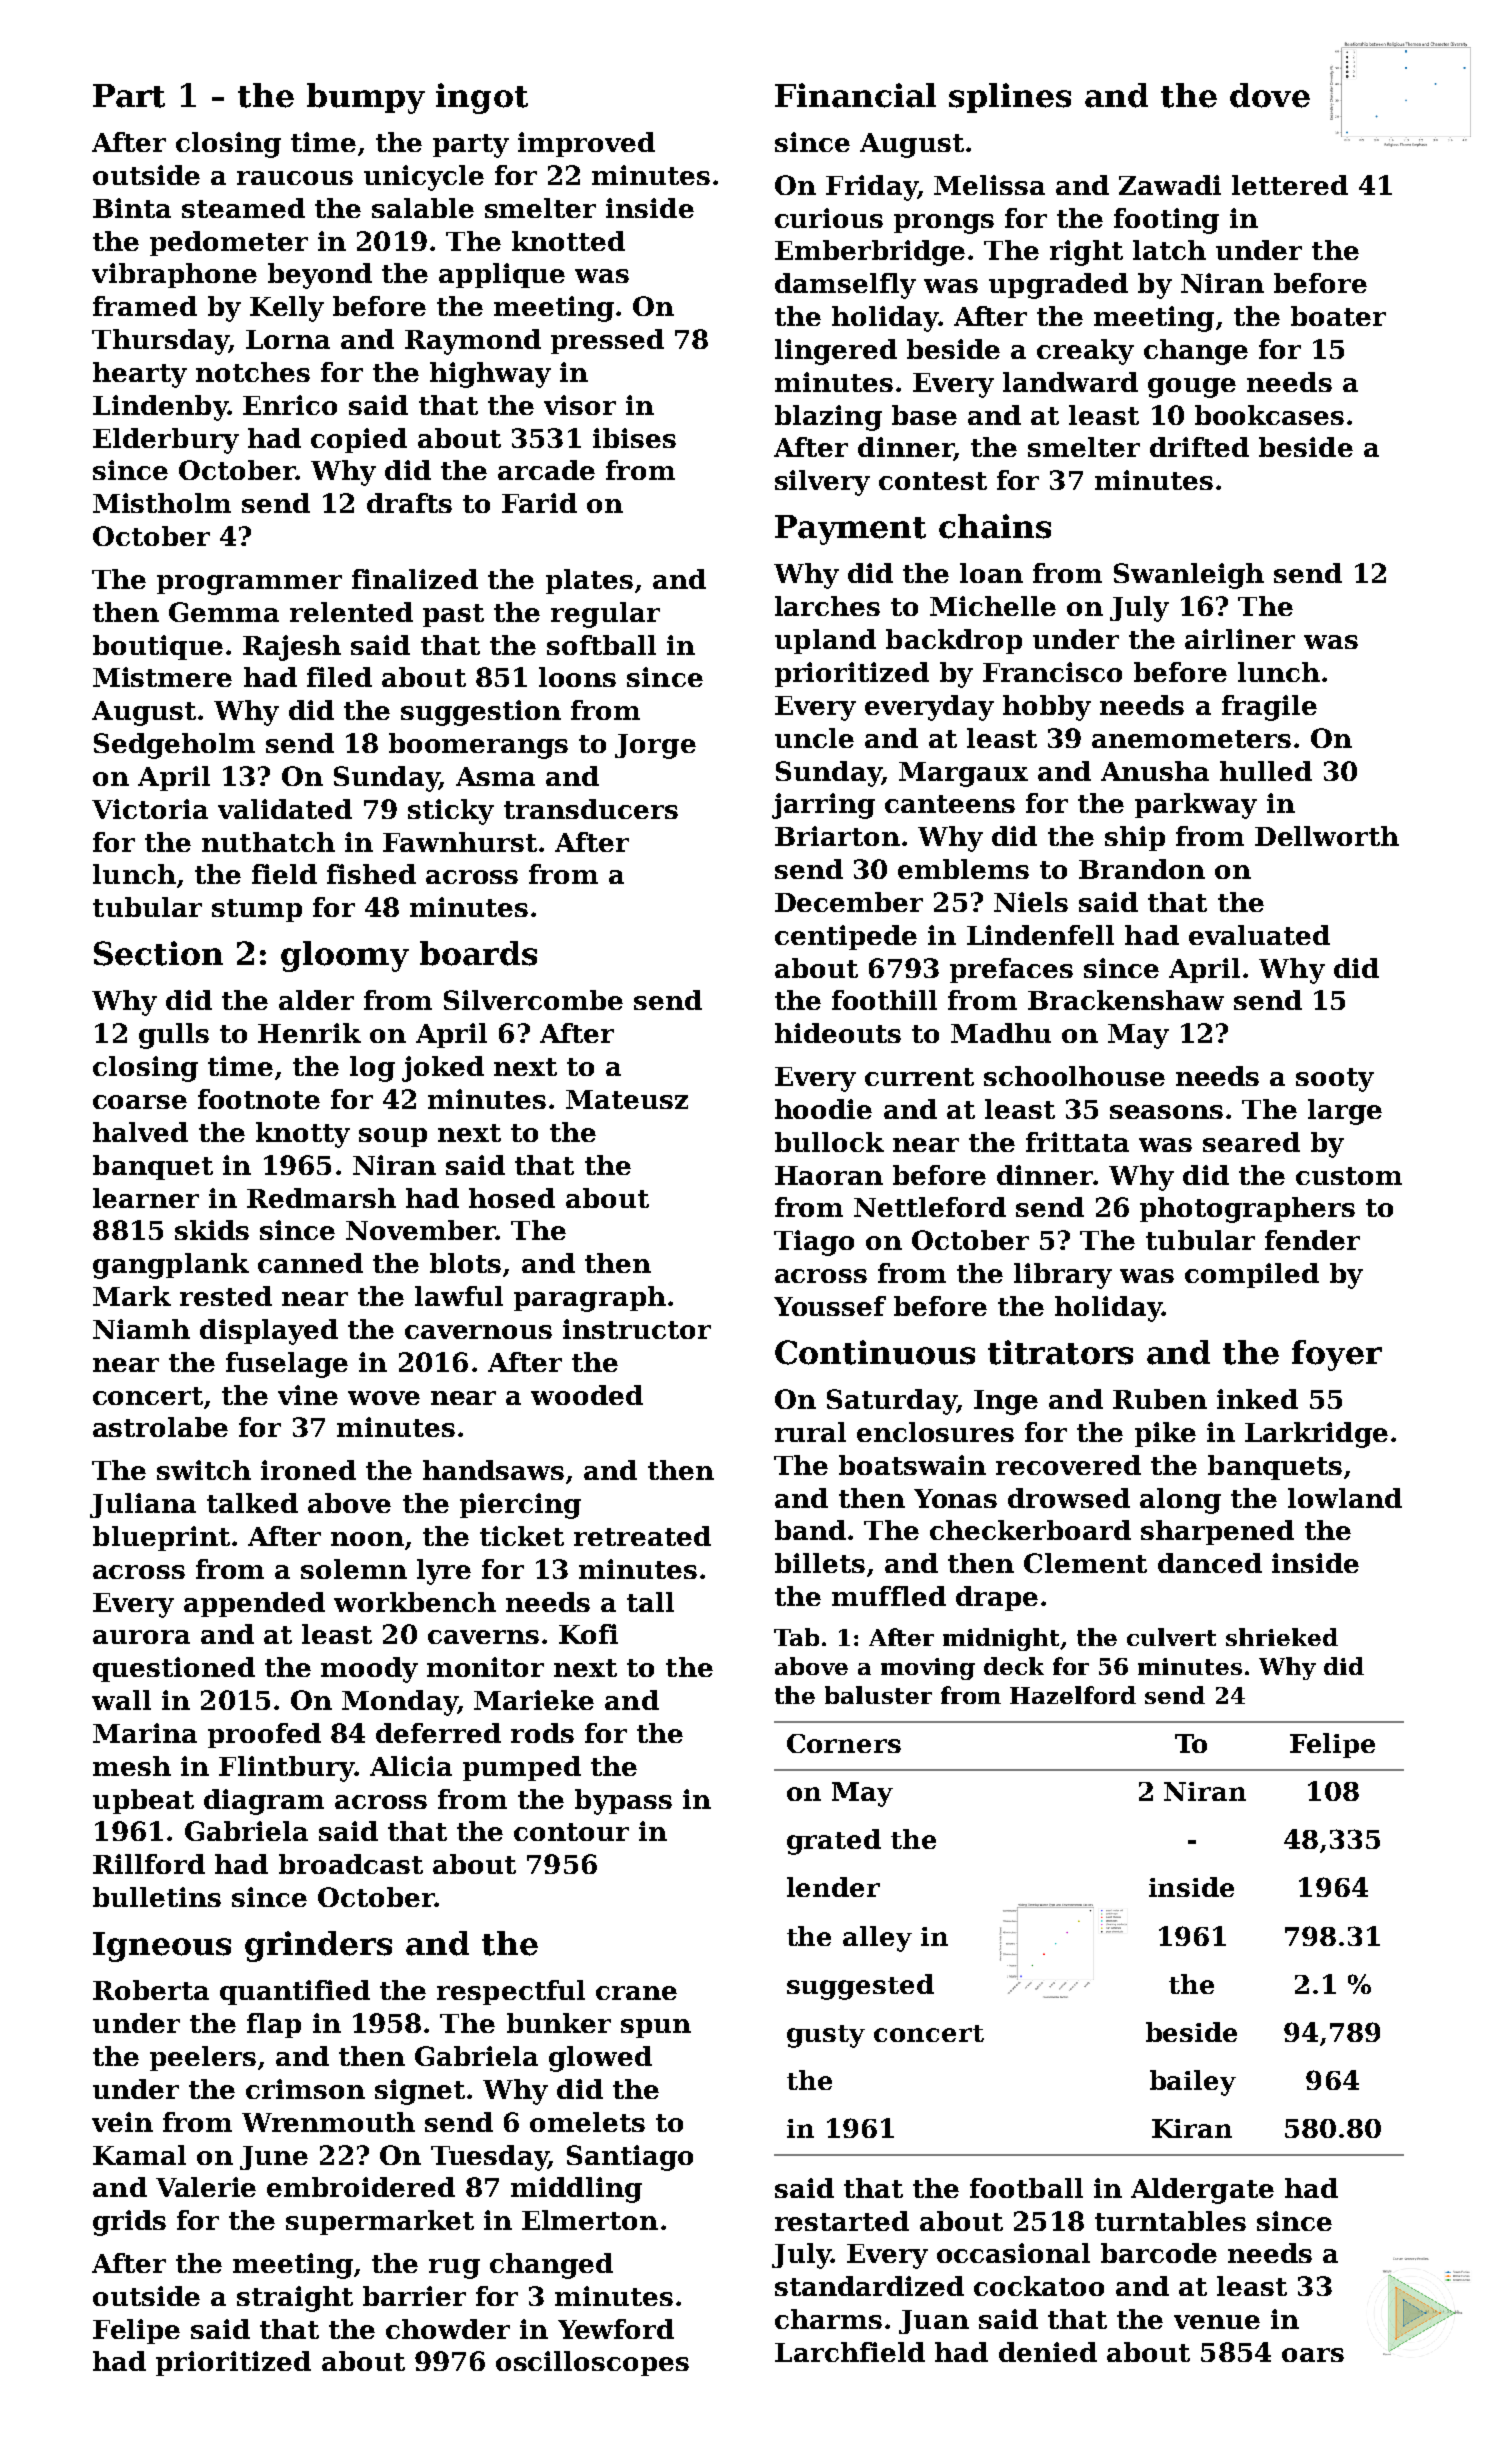 The height and width of the image is (2464, 1496). I want to click on recovered, so click(1068, 1465).
